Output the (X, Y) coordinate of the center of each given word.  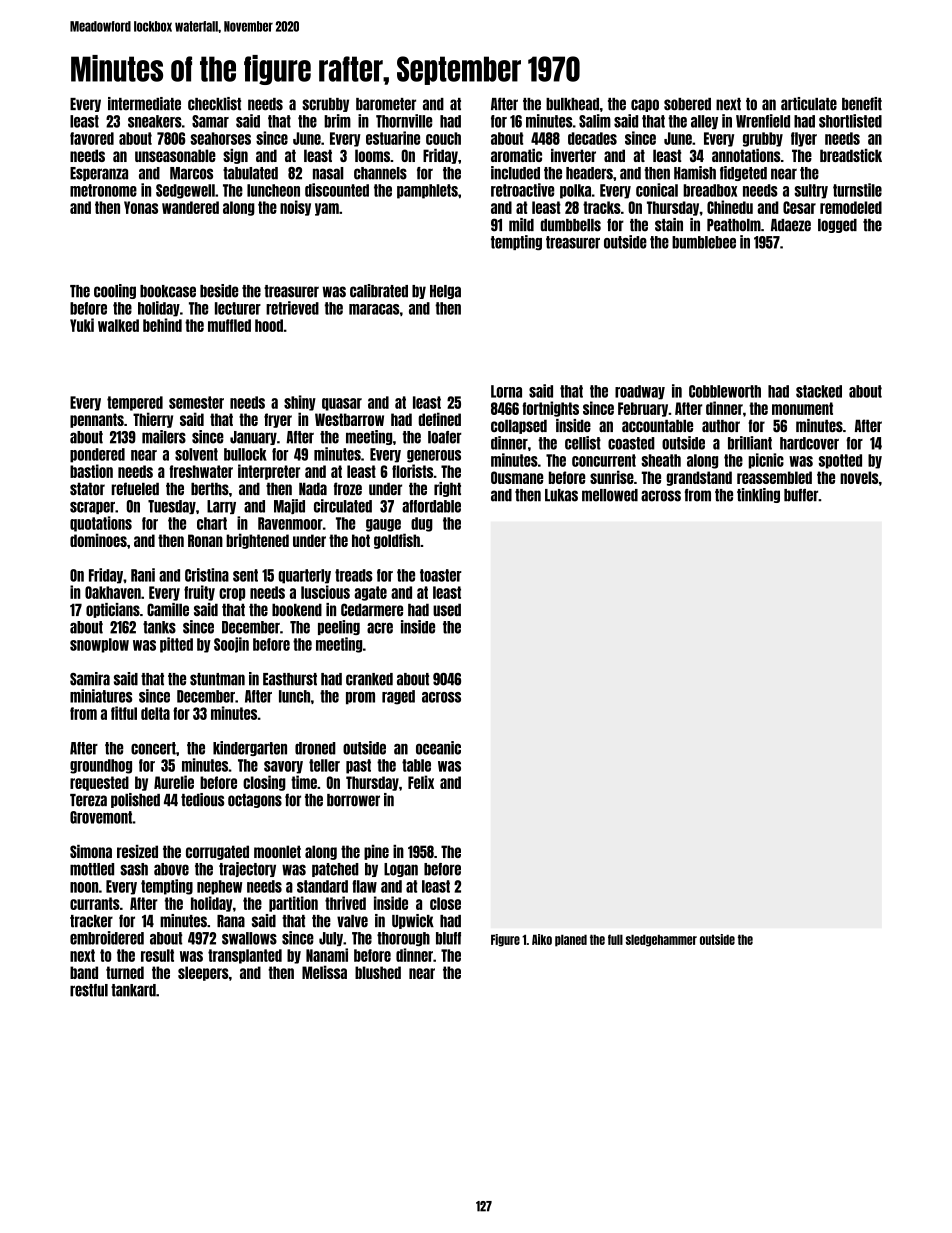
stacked (819, 391)
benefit (862, 104)
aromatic (516, 155)
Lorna (506, 391)
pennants (97, 420)
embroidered (107, 938)
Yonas (141, 207)
